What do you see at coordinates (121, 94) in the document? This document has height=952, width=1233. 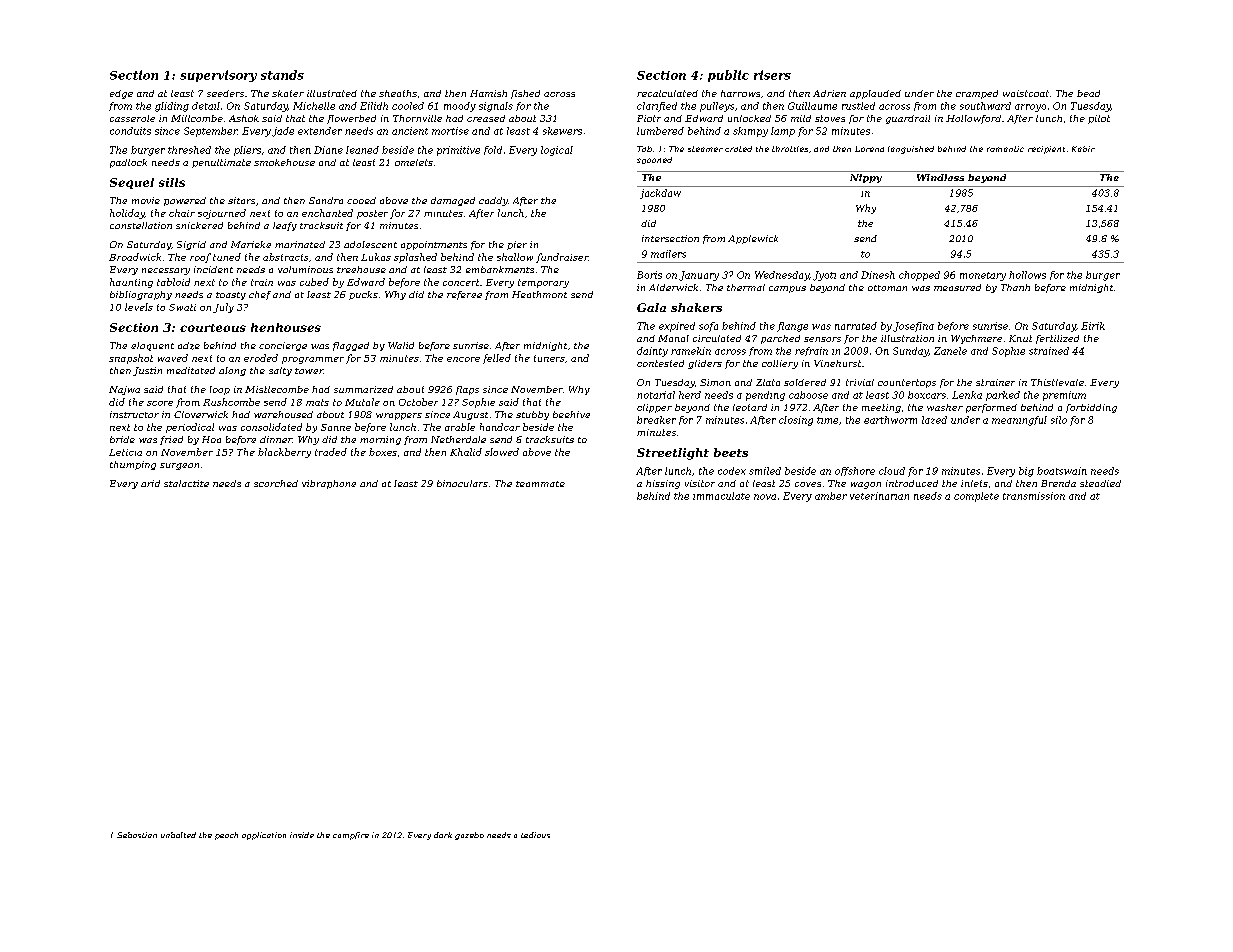 I see `edge` at bounding box center [121, 94].
